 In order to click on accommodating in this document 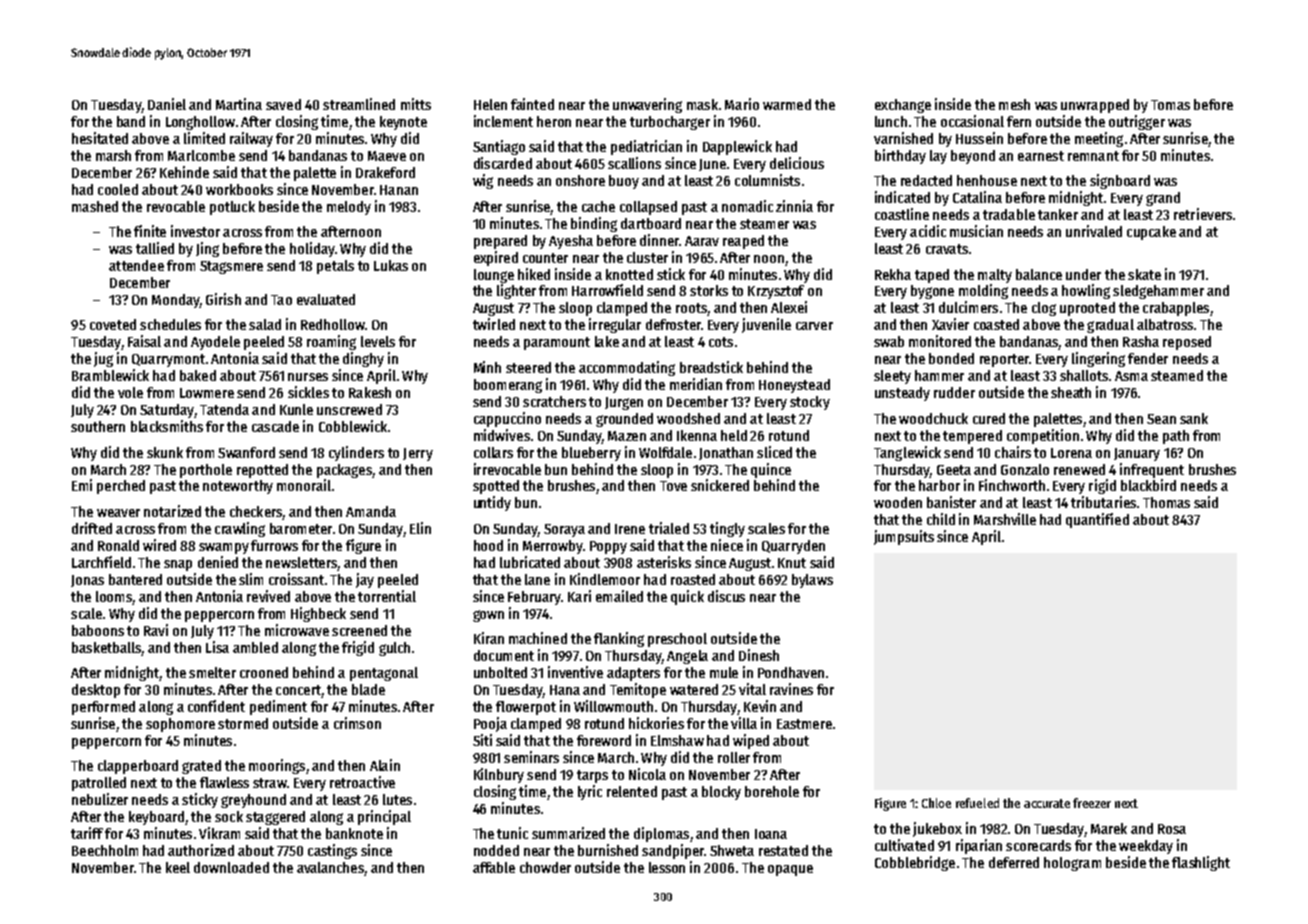, I will do `click(627, 368)`.
